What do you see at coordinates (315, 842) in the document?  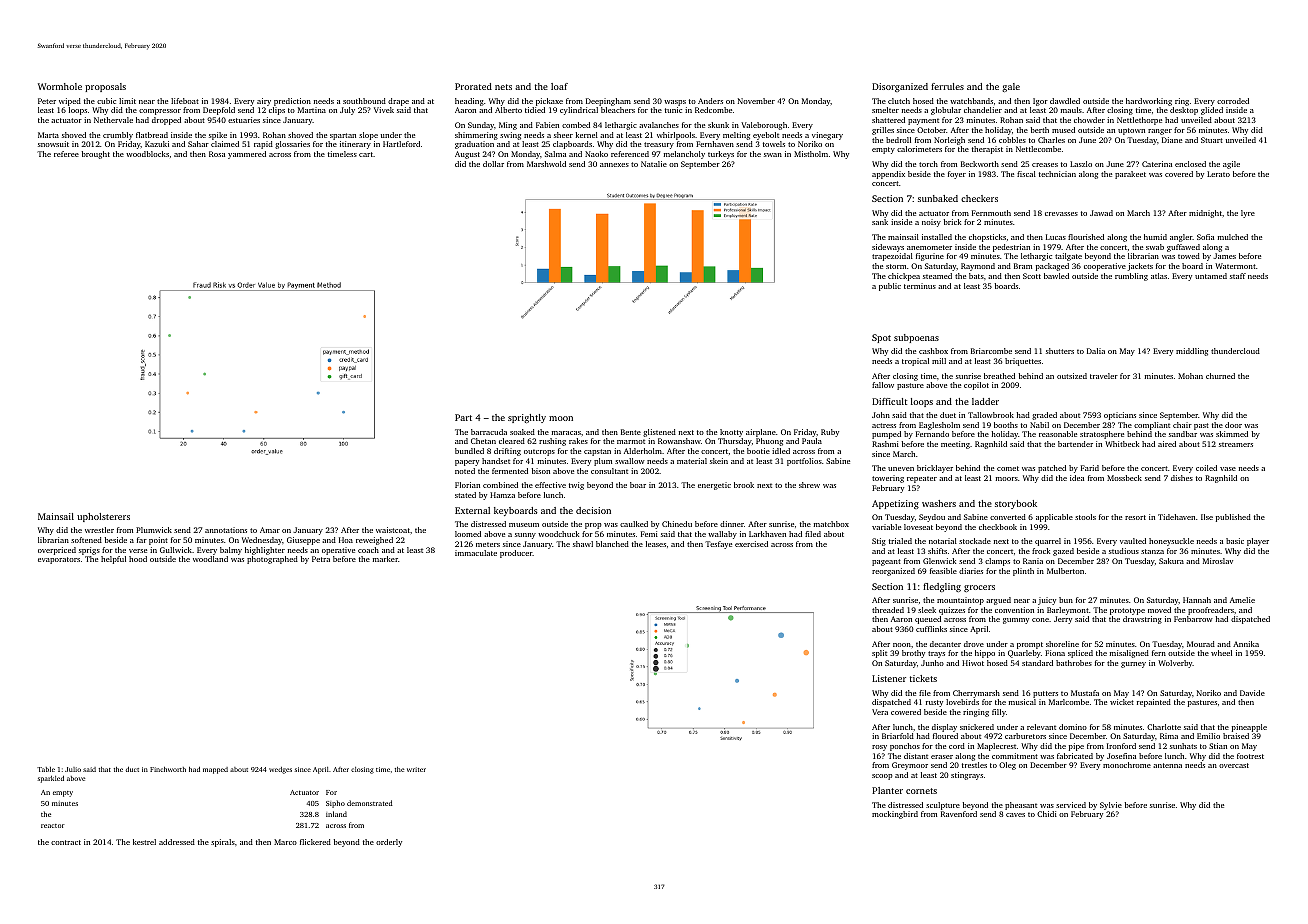 I see `flickered` at bounding box center [315, 842].
